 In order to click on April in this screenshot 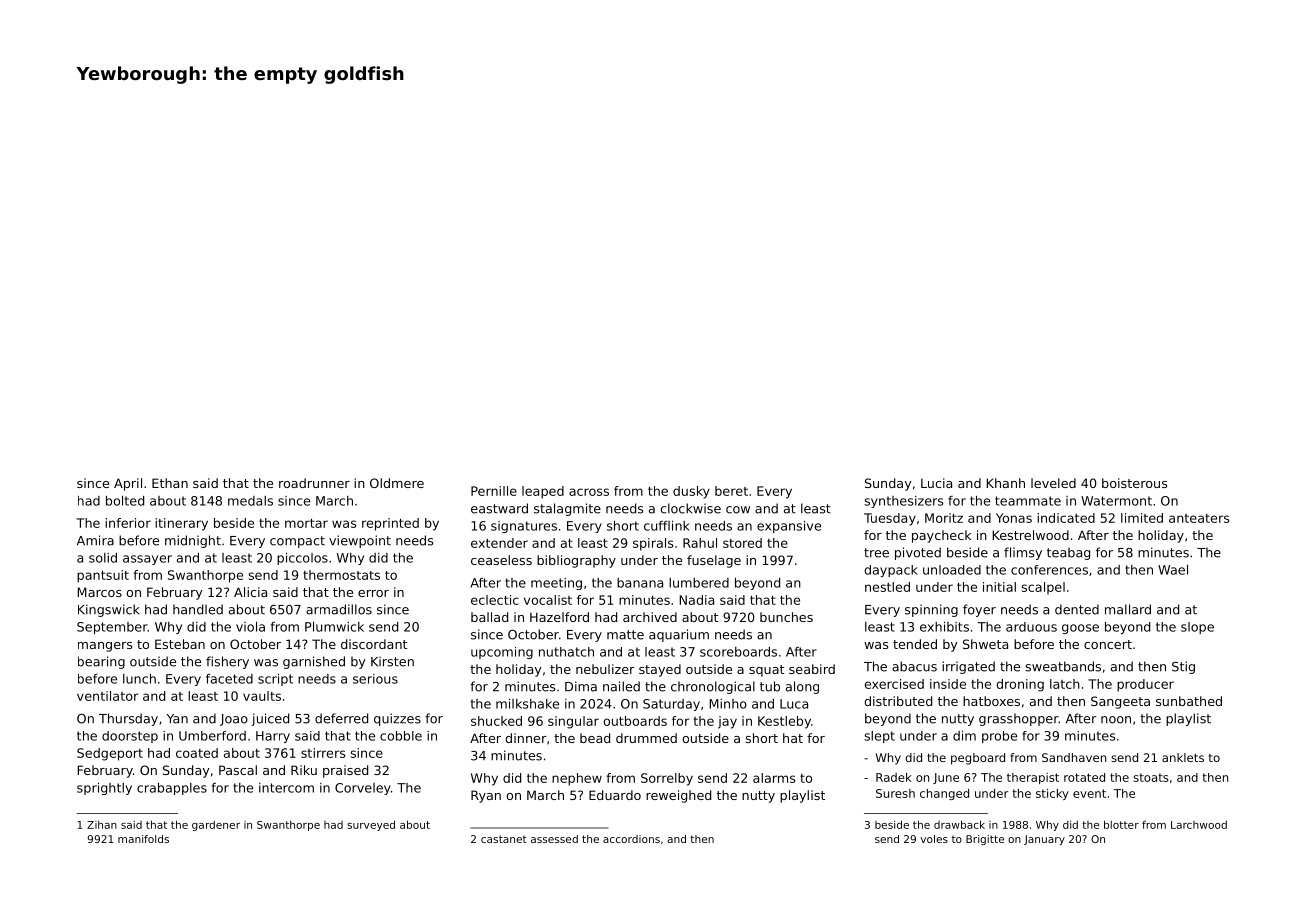, I will do `click(128, 484)`.
